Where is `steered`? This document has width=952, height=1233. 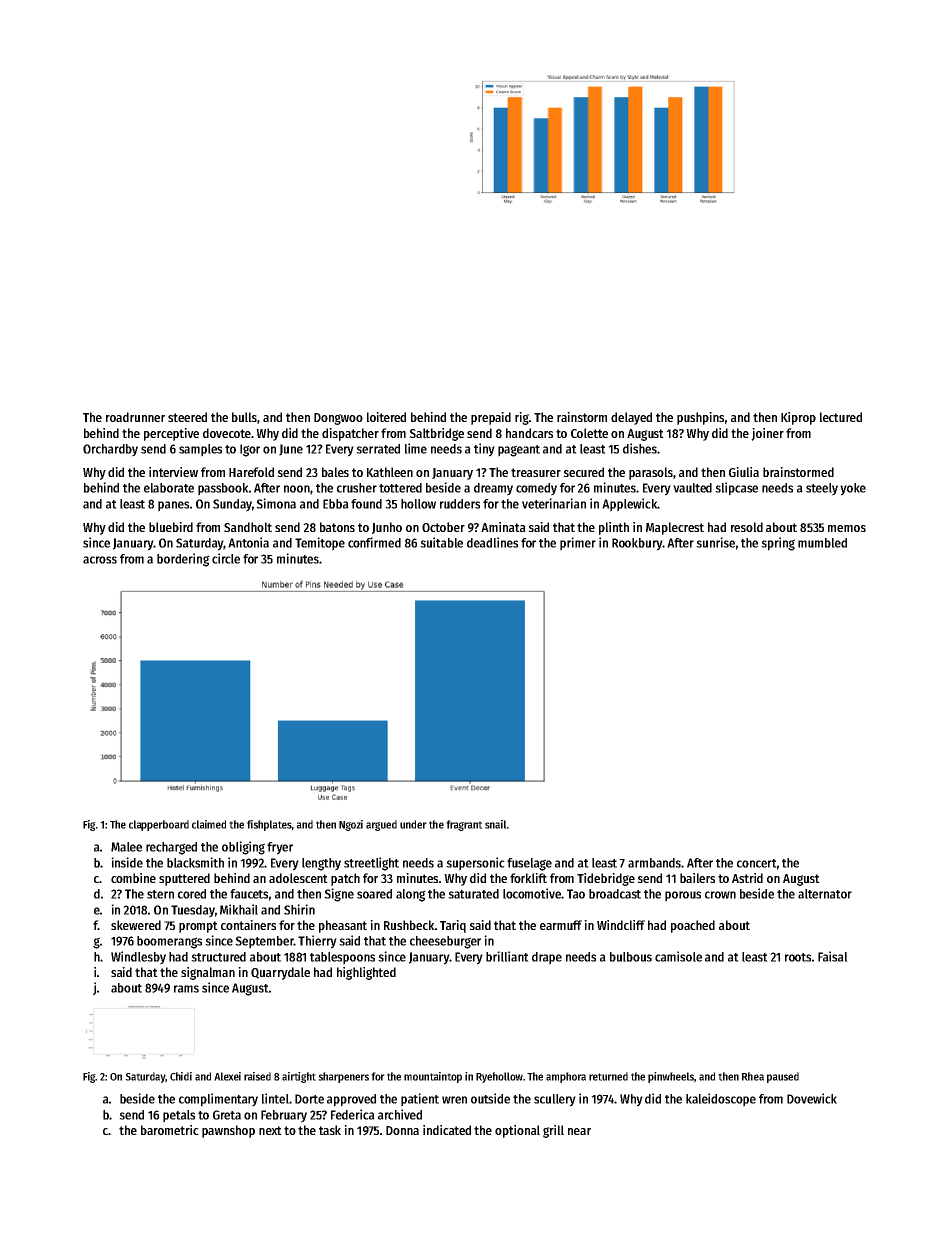 steered is located at coordinates (187, 417).
